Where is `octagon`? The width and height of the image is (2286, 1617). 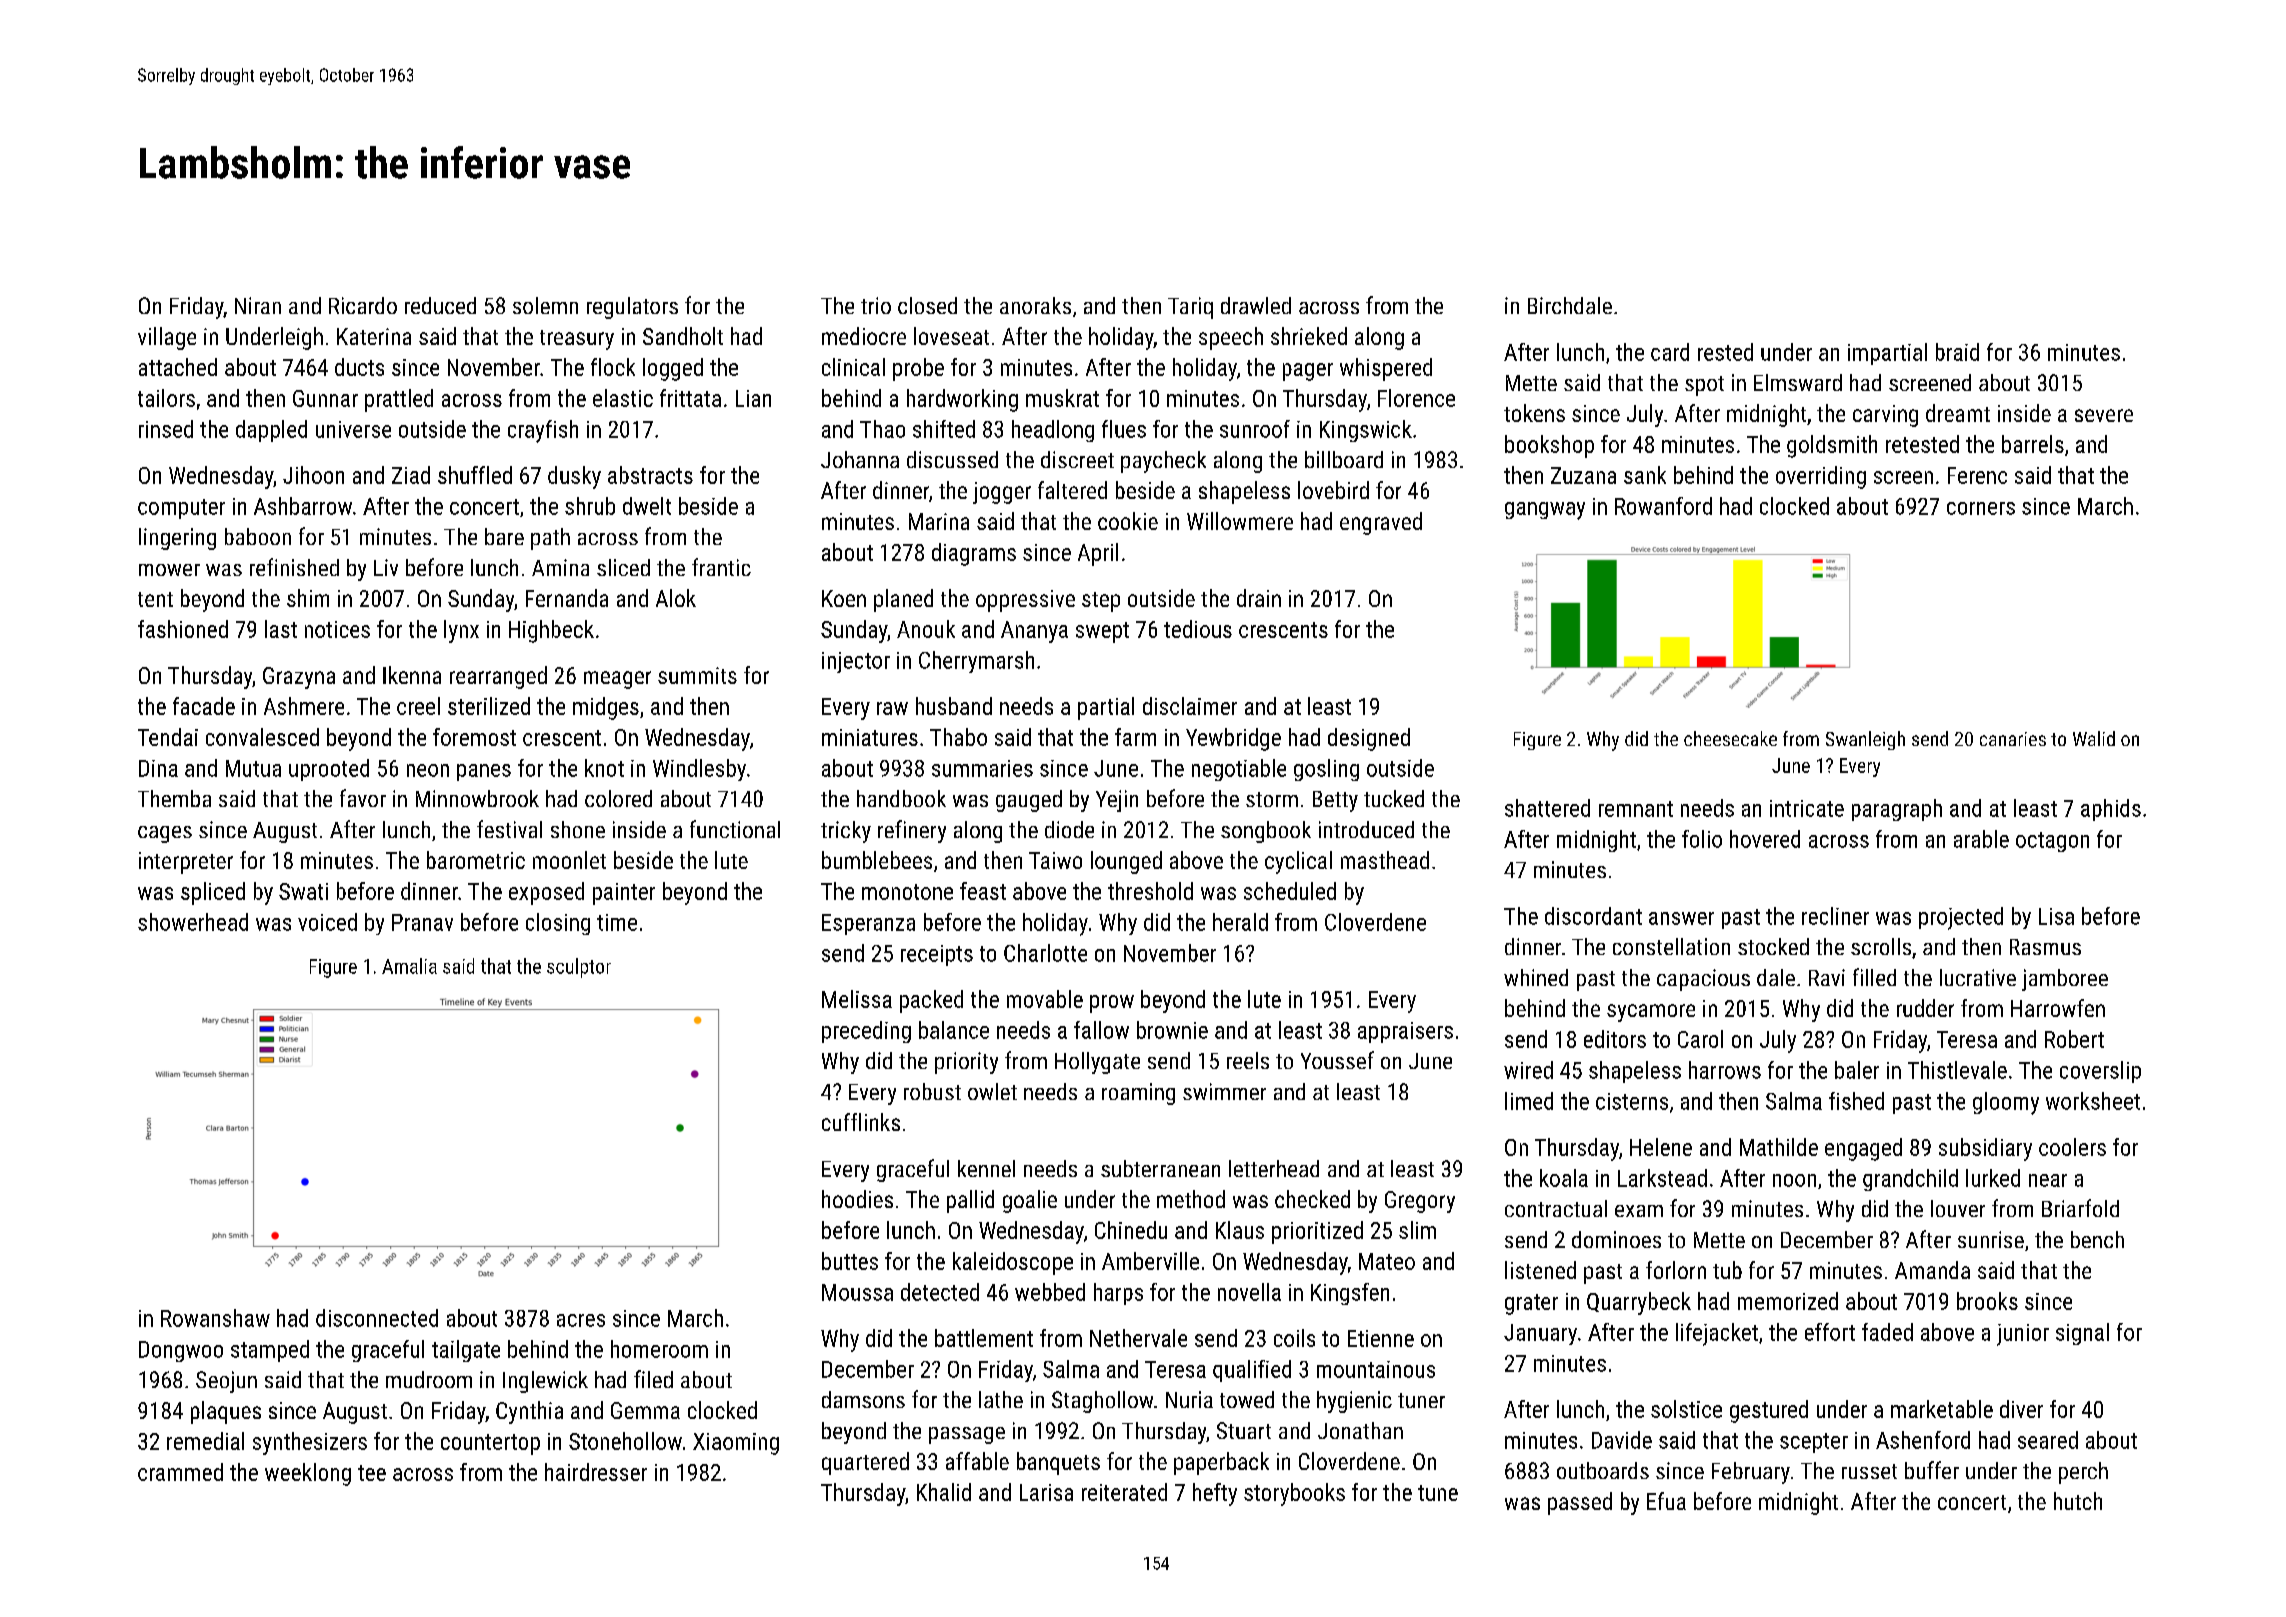
octagon is located at coordinates (2052, 842).
